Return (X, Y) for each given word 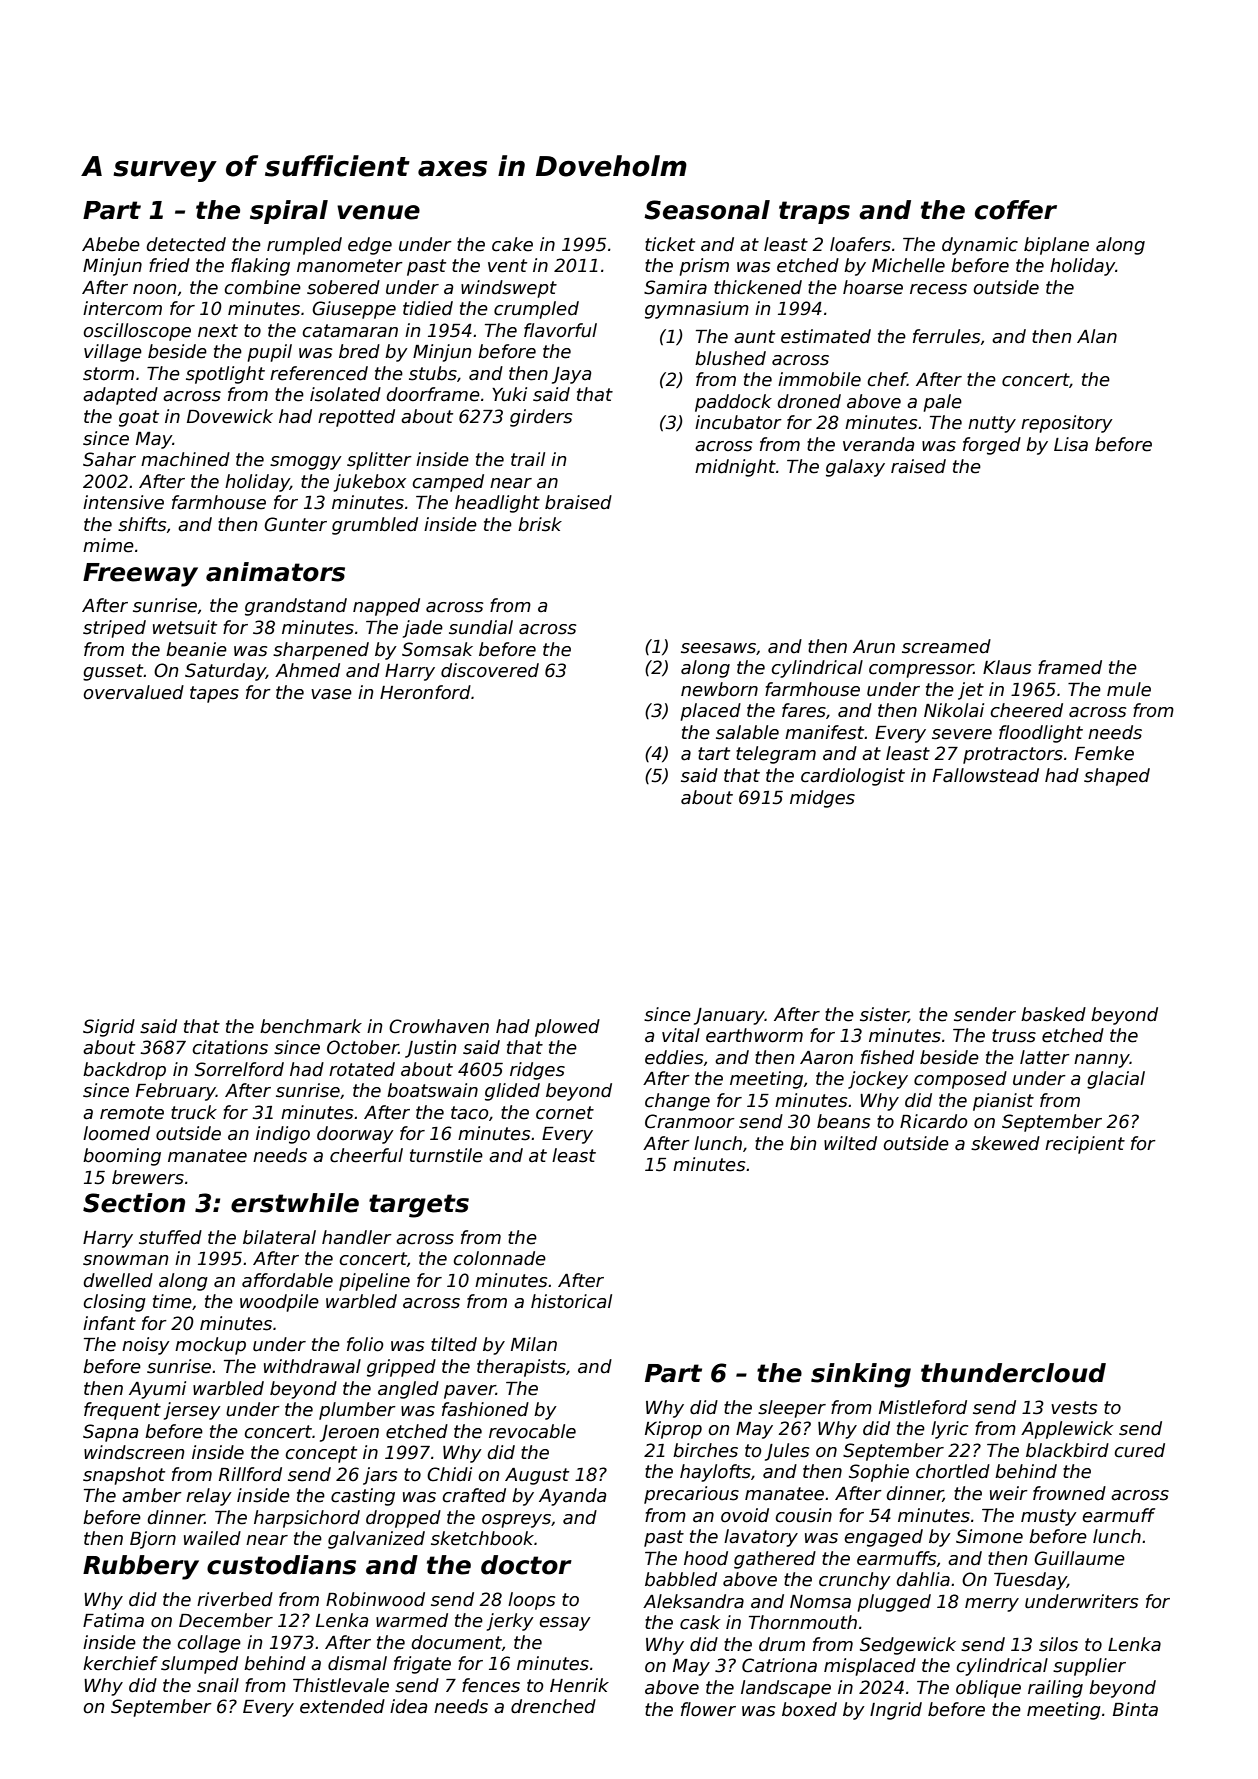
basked (1053, 1014)
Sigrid (109, 1028)
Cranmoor (690, 1121)
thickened (758, 287)
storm (108, 374)
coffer (1016, 210)
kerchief (120, 1663)
